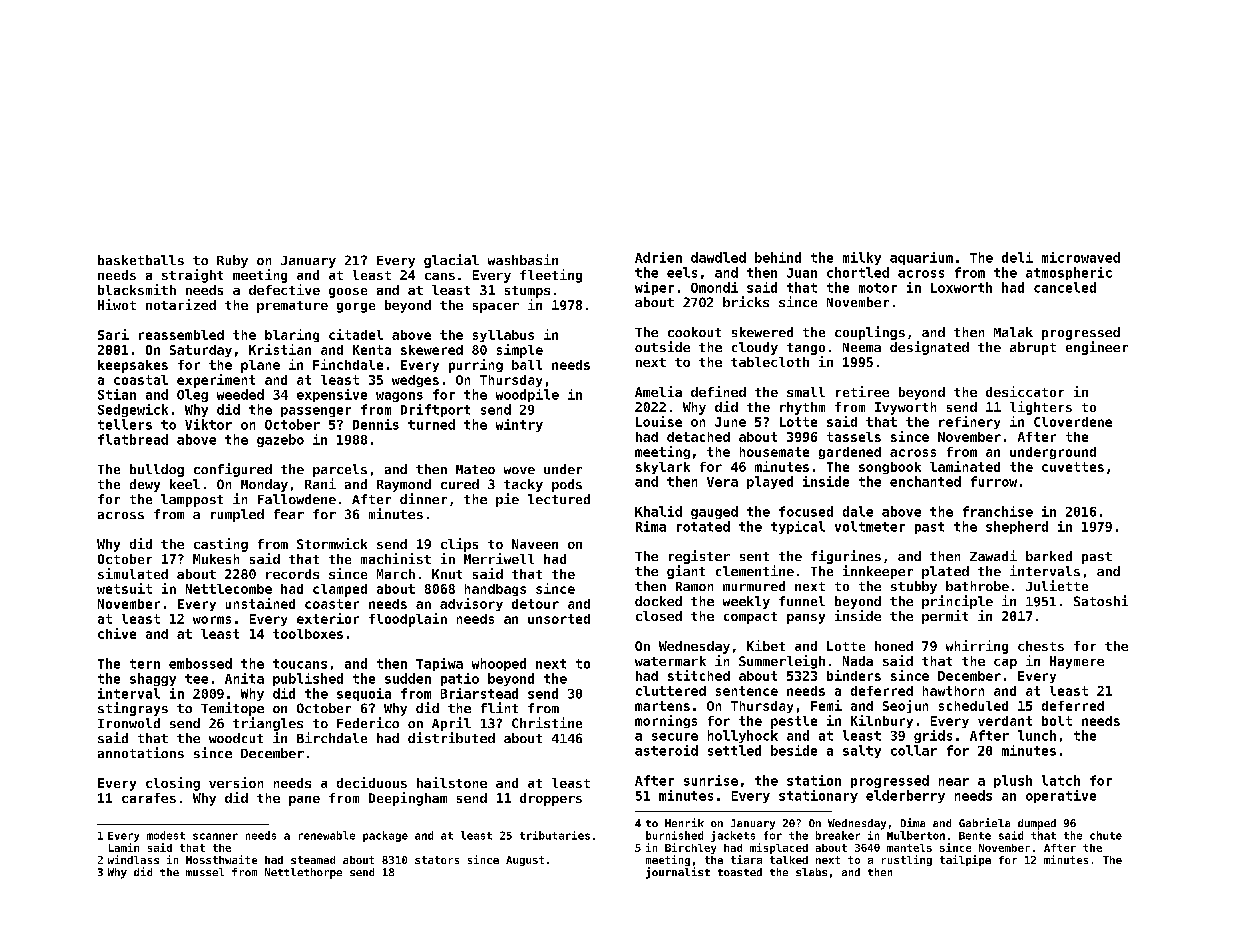  I want to click on sequoia, so click(364, 694).
